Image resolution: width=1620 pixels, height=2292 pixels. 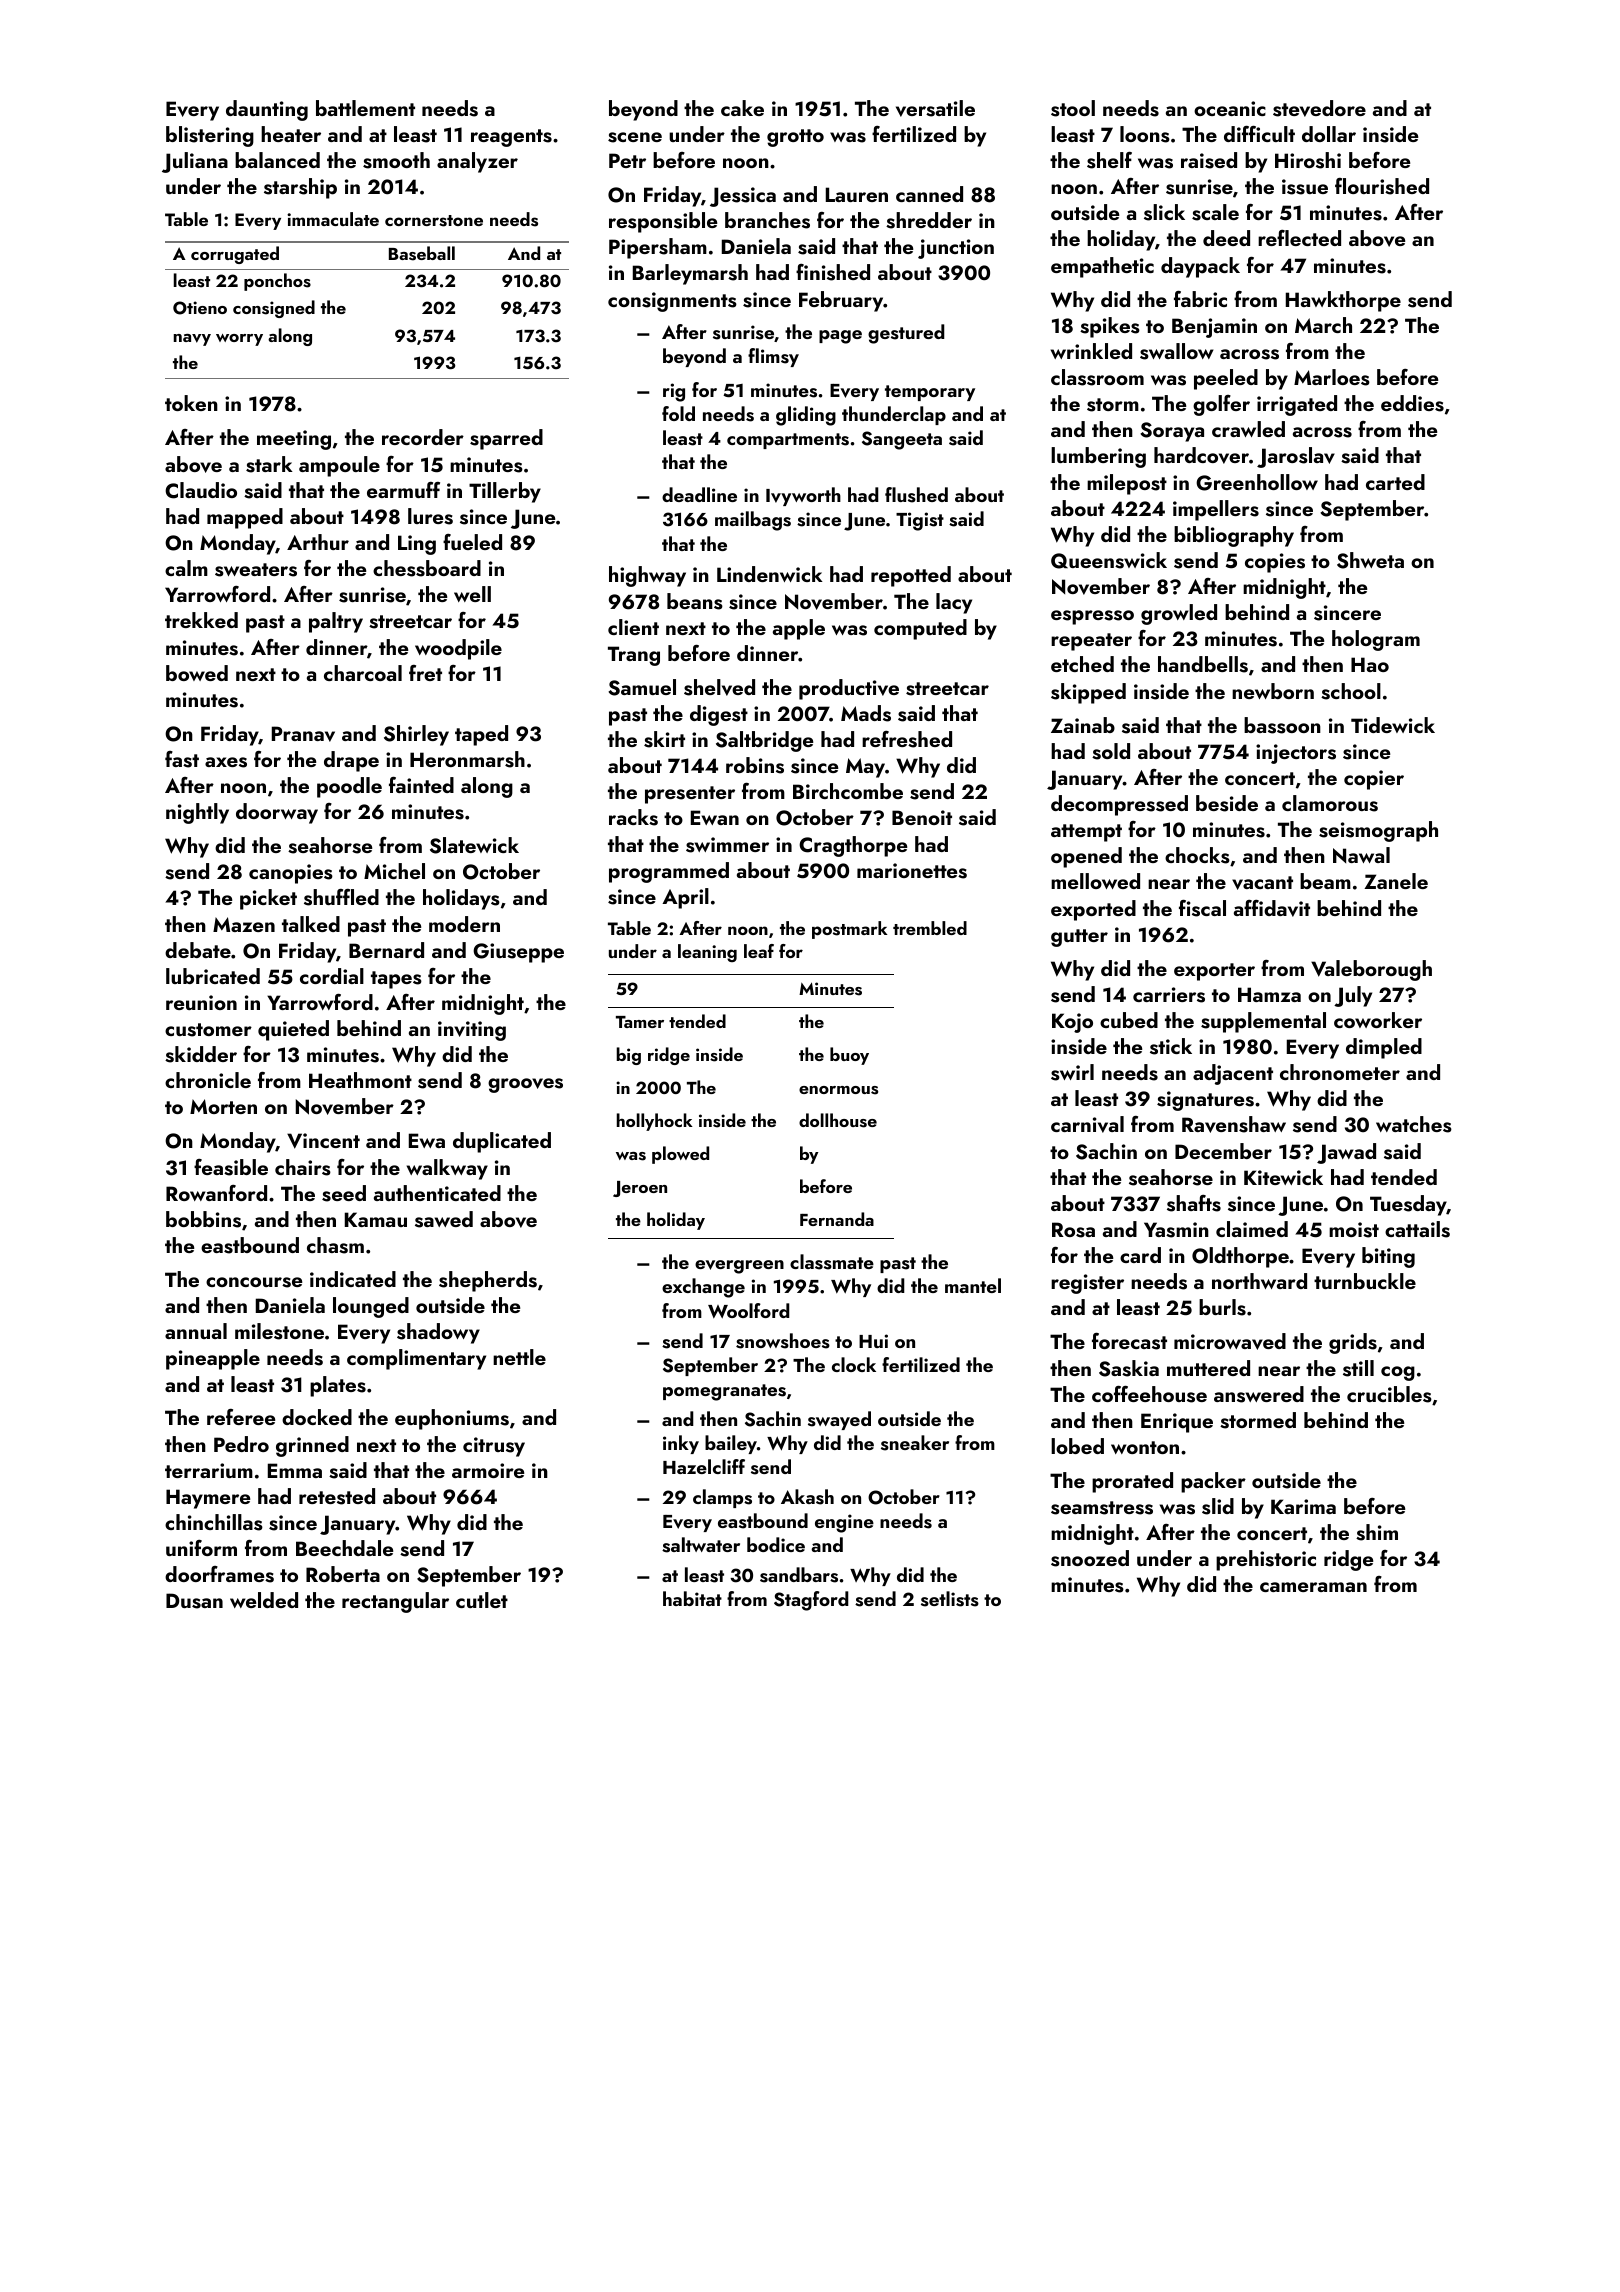 I want to click on recorder, so click(x=423, y=437).
